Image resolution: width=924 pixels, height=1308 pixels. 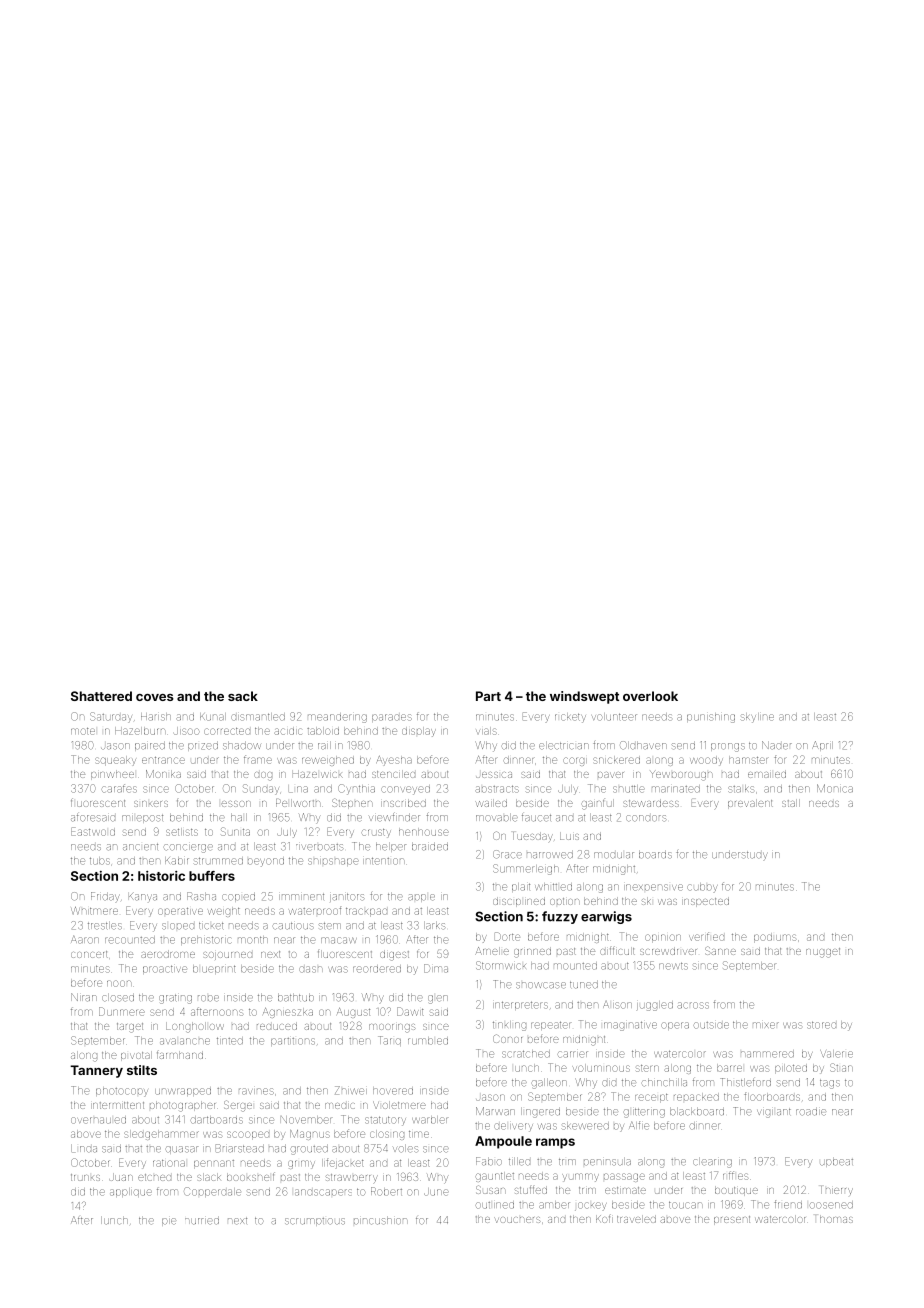 I want to click on hovered, so click(x=393, y=1091).
